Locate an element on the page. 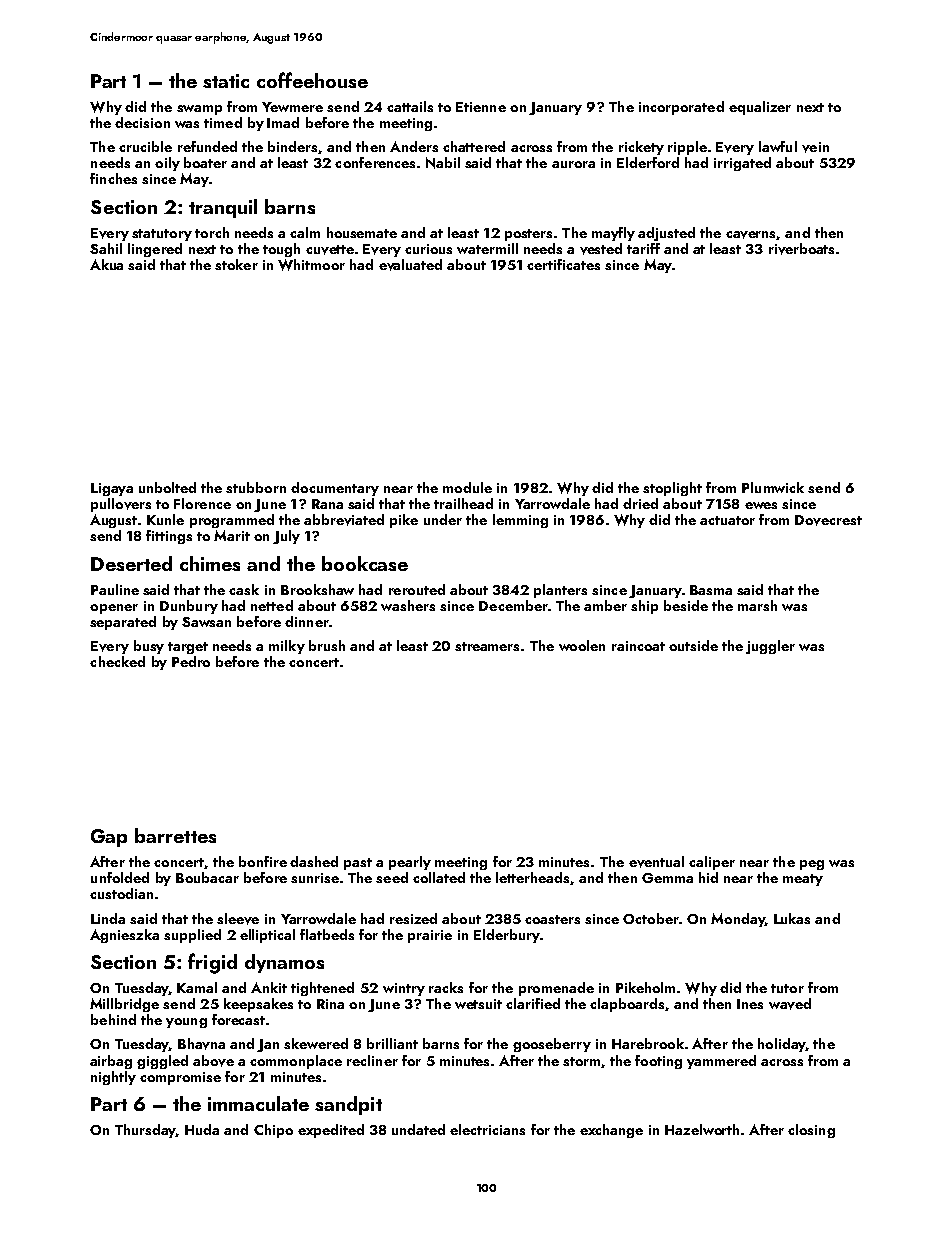 The height and width of the image is (1233, 952). incorporated is located at coordinates (681, 108).
